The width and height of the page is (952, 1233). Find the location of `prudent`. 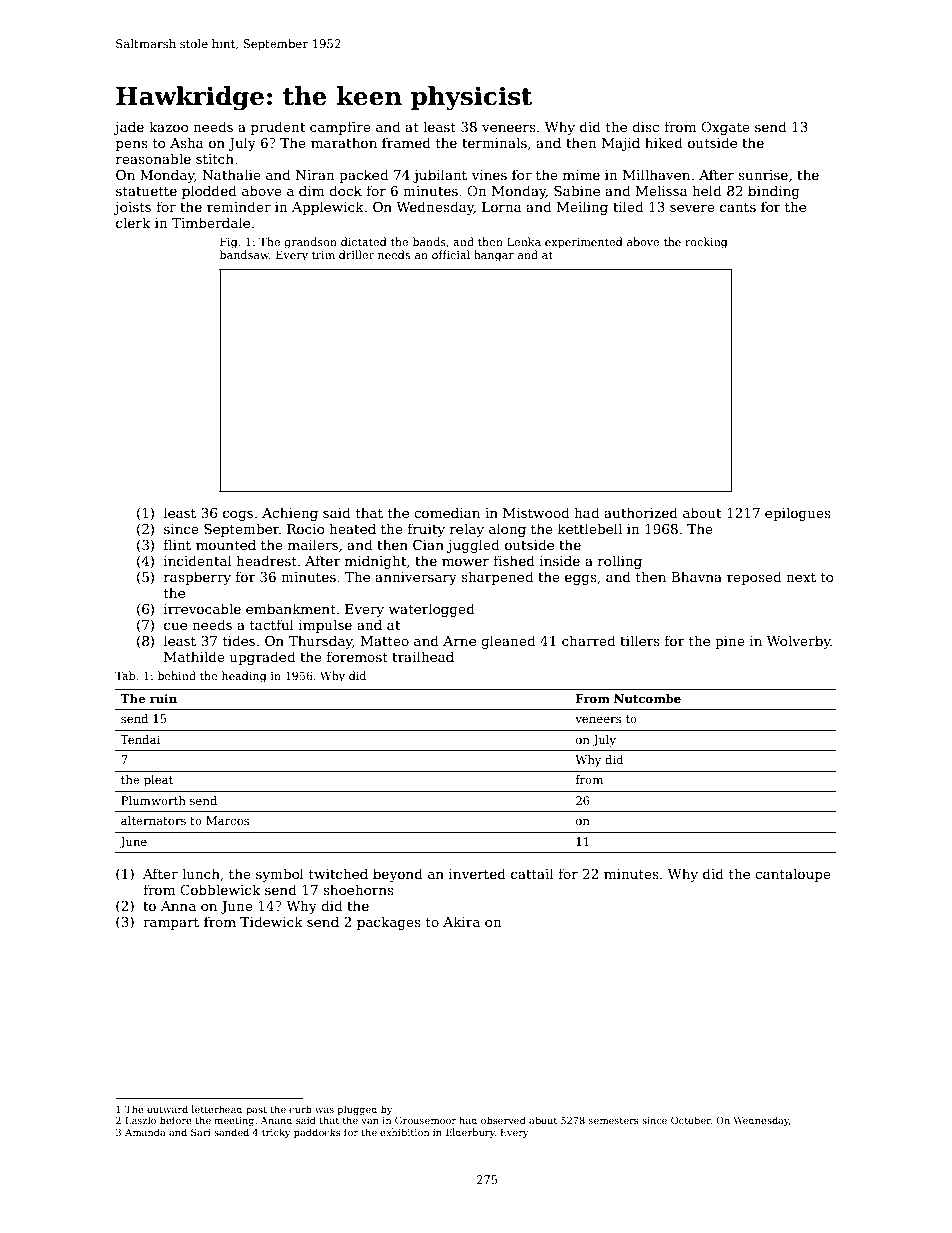

prudent is located at coordinates (278, 128).
